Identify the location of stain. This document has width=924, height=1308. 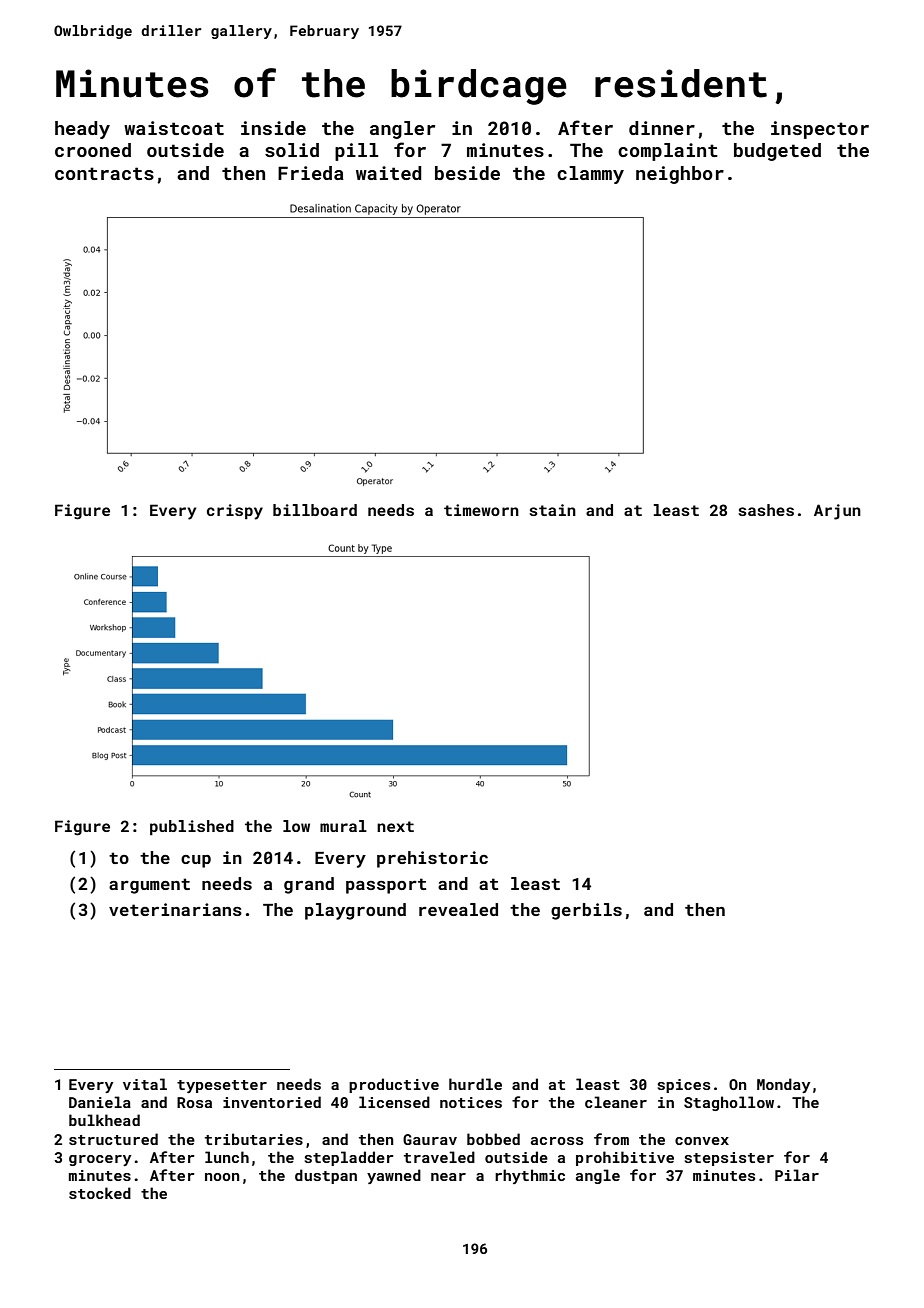
(552, 510).
